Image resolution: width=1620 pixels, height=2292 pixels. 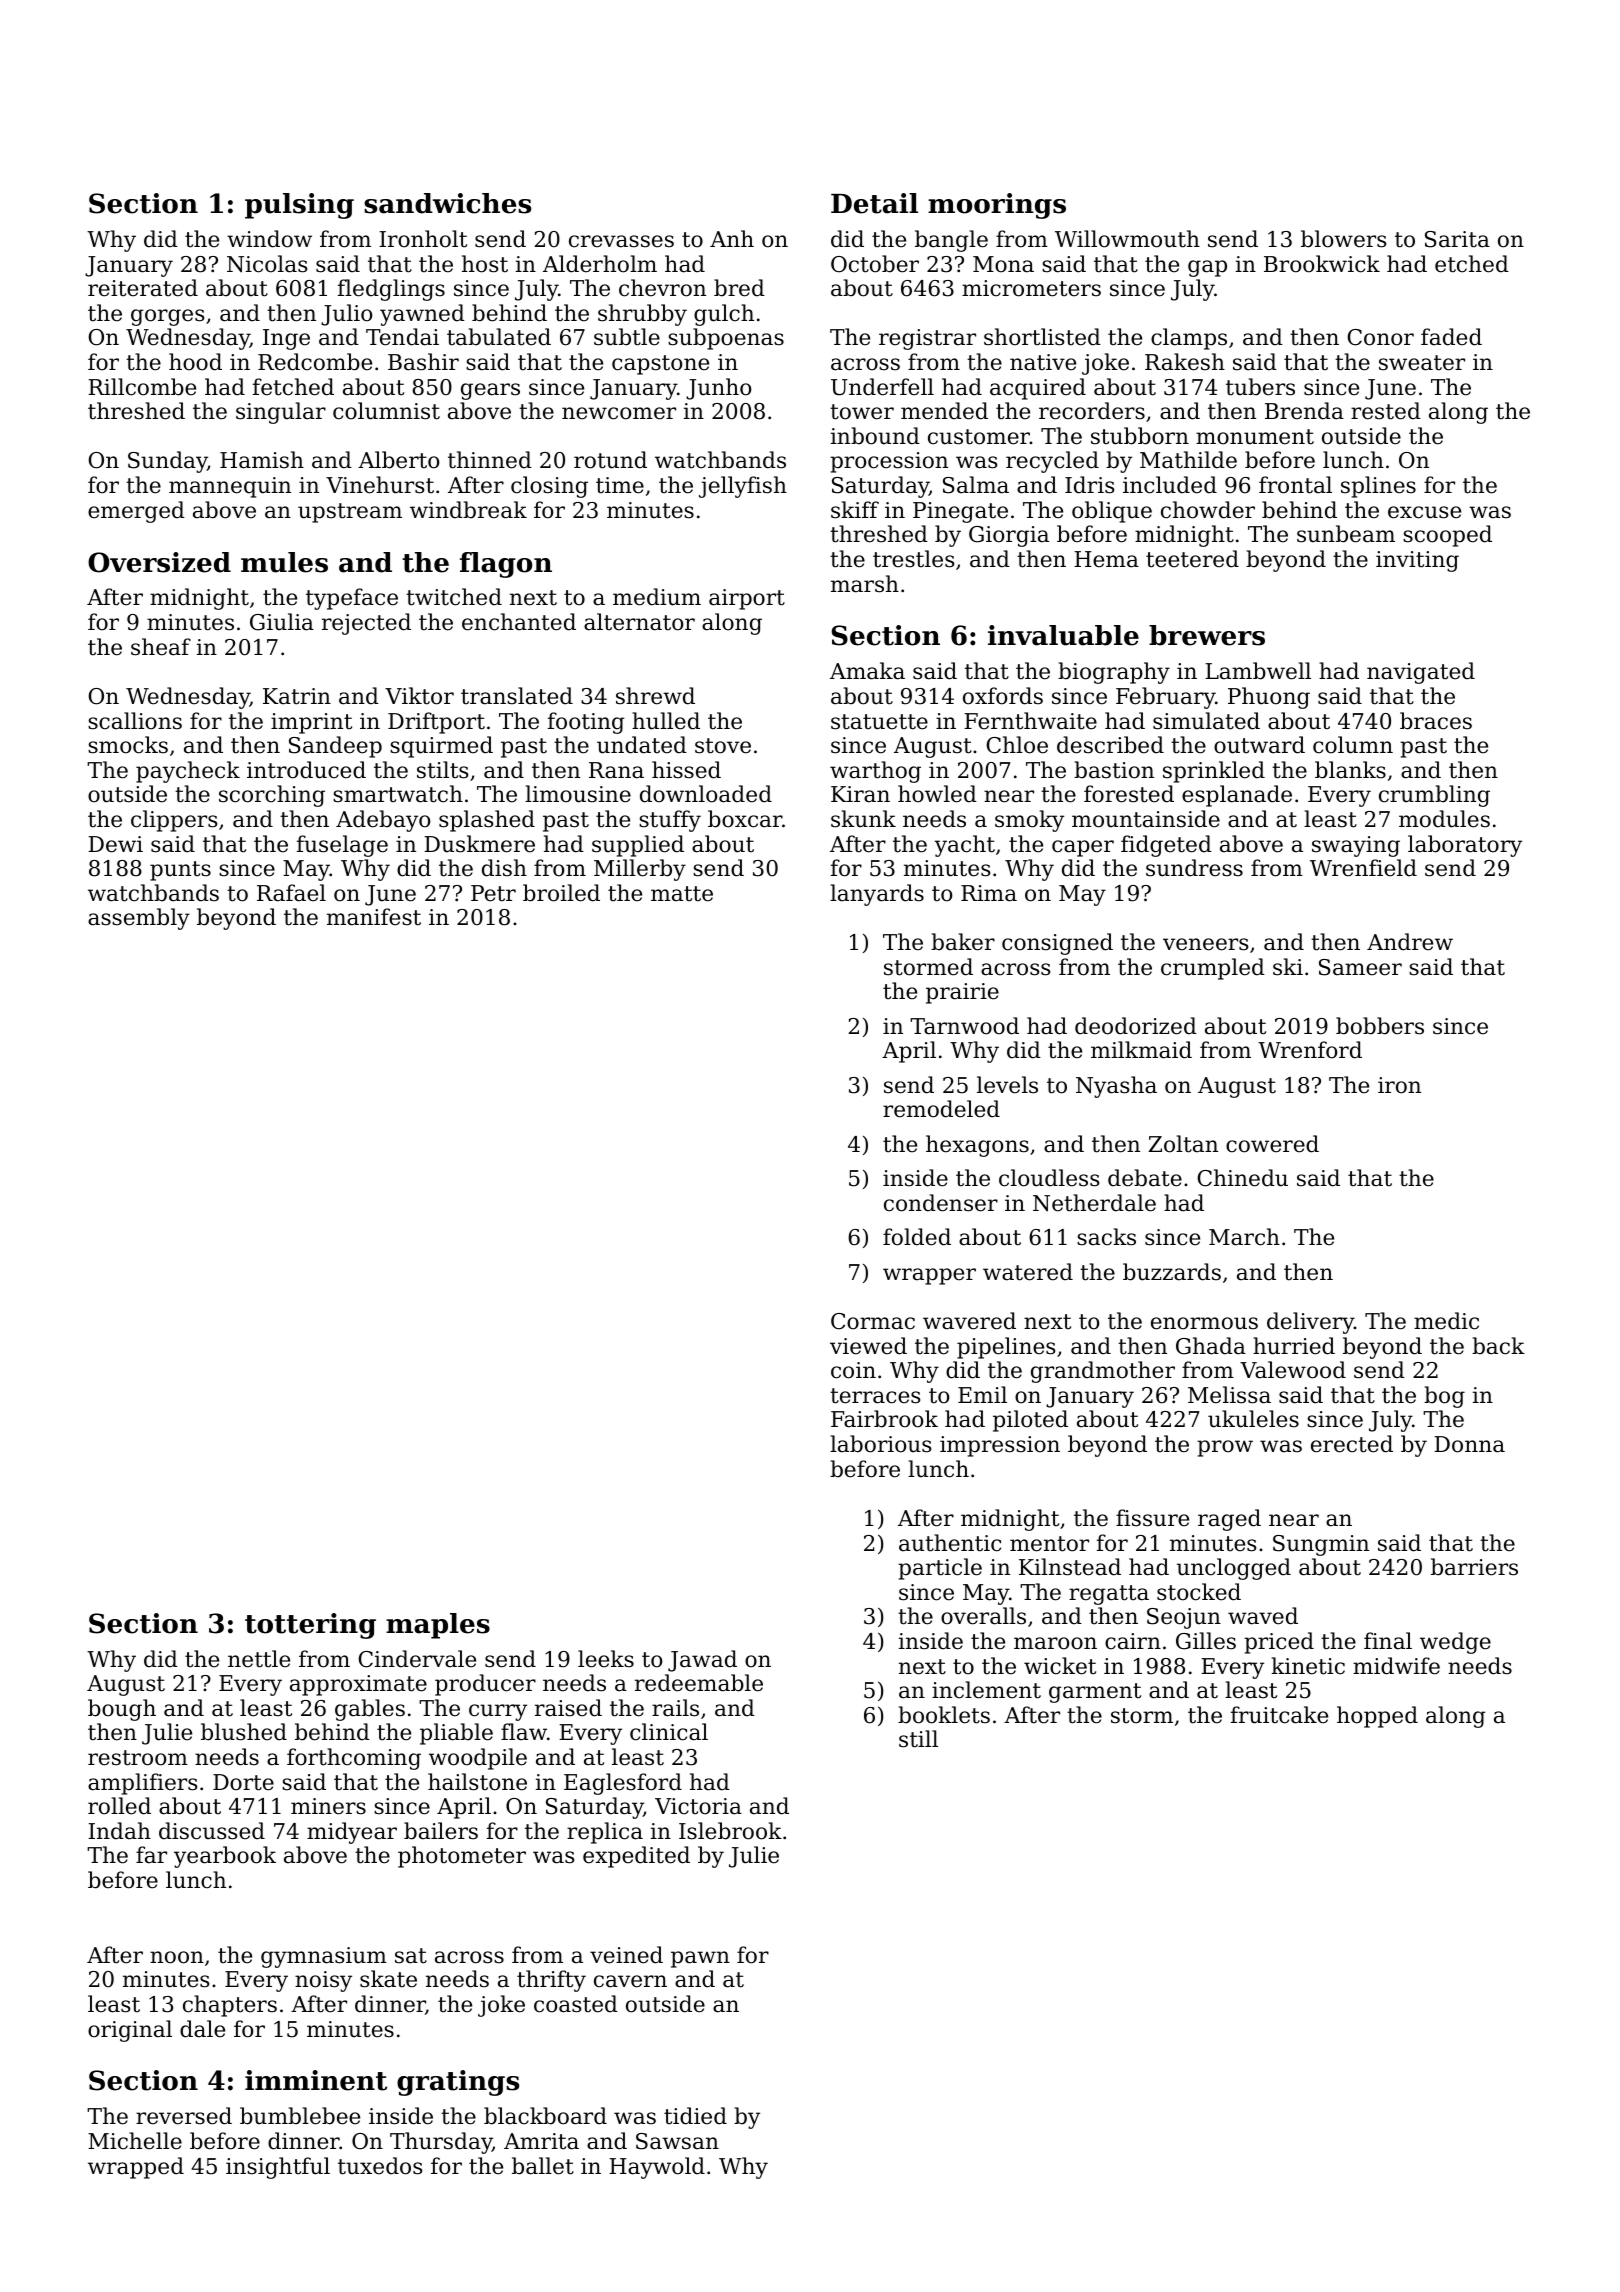 I want to click on Jawad, so click(x=702, y=1661).
